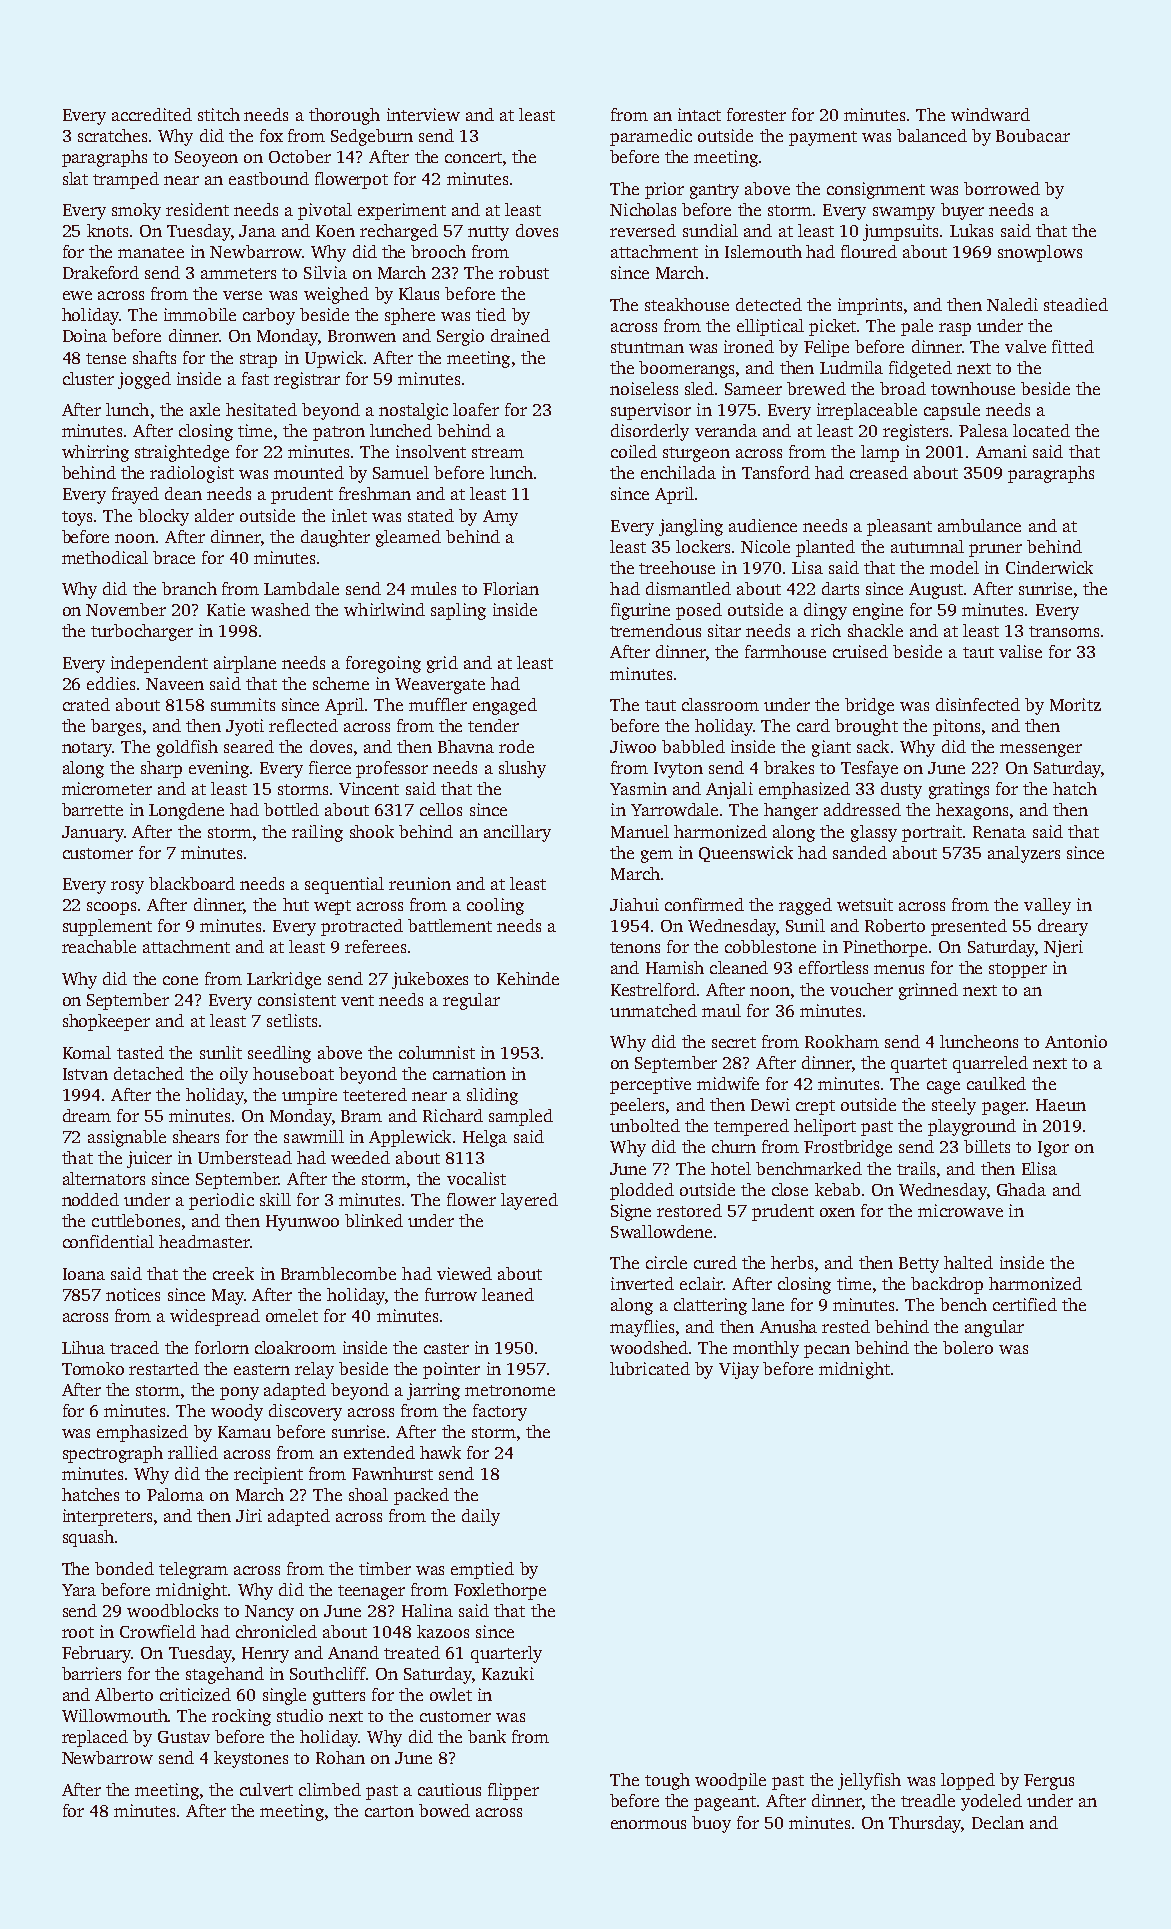 This image has width=1171, height=1929. I want to click on Boubacar, so click(1033, 135).
